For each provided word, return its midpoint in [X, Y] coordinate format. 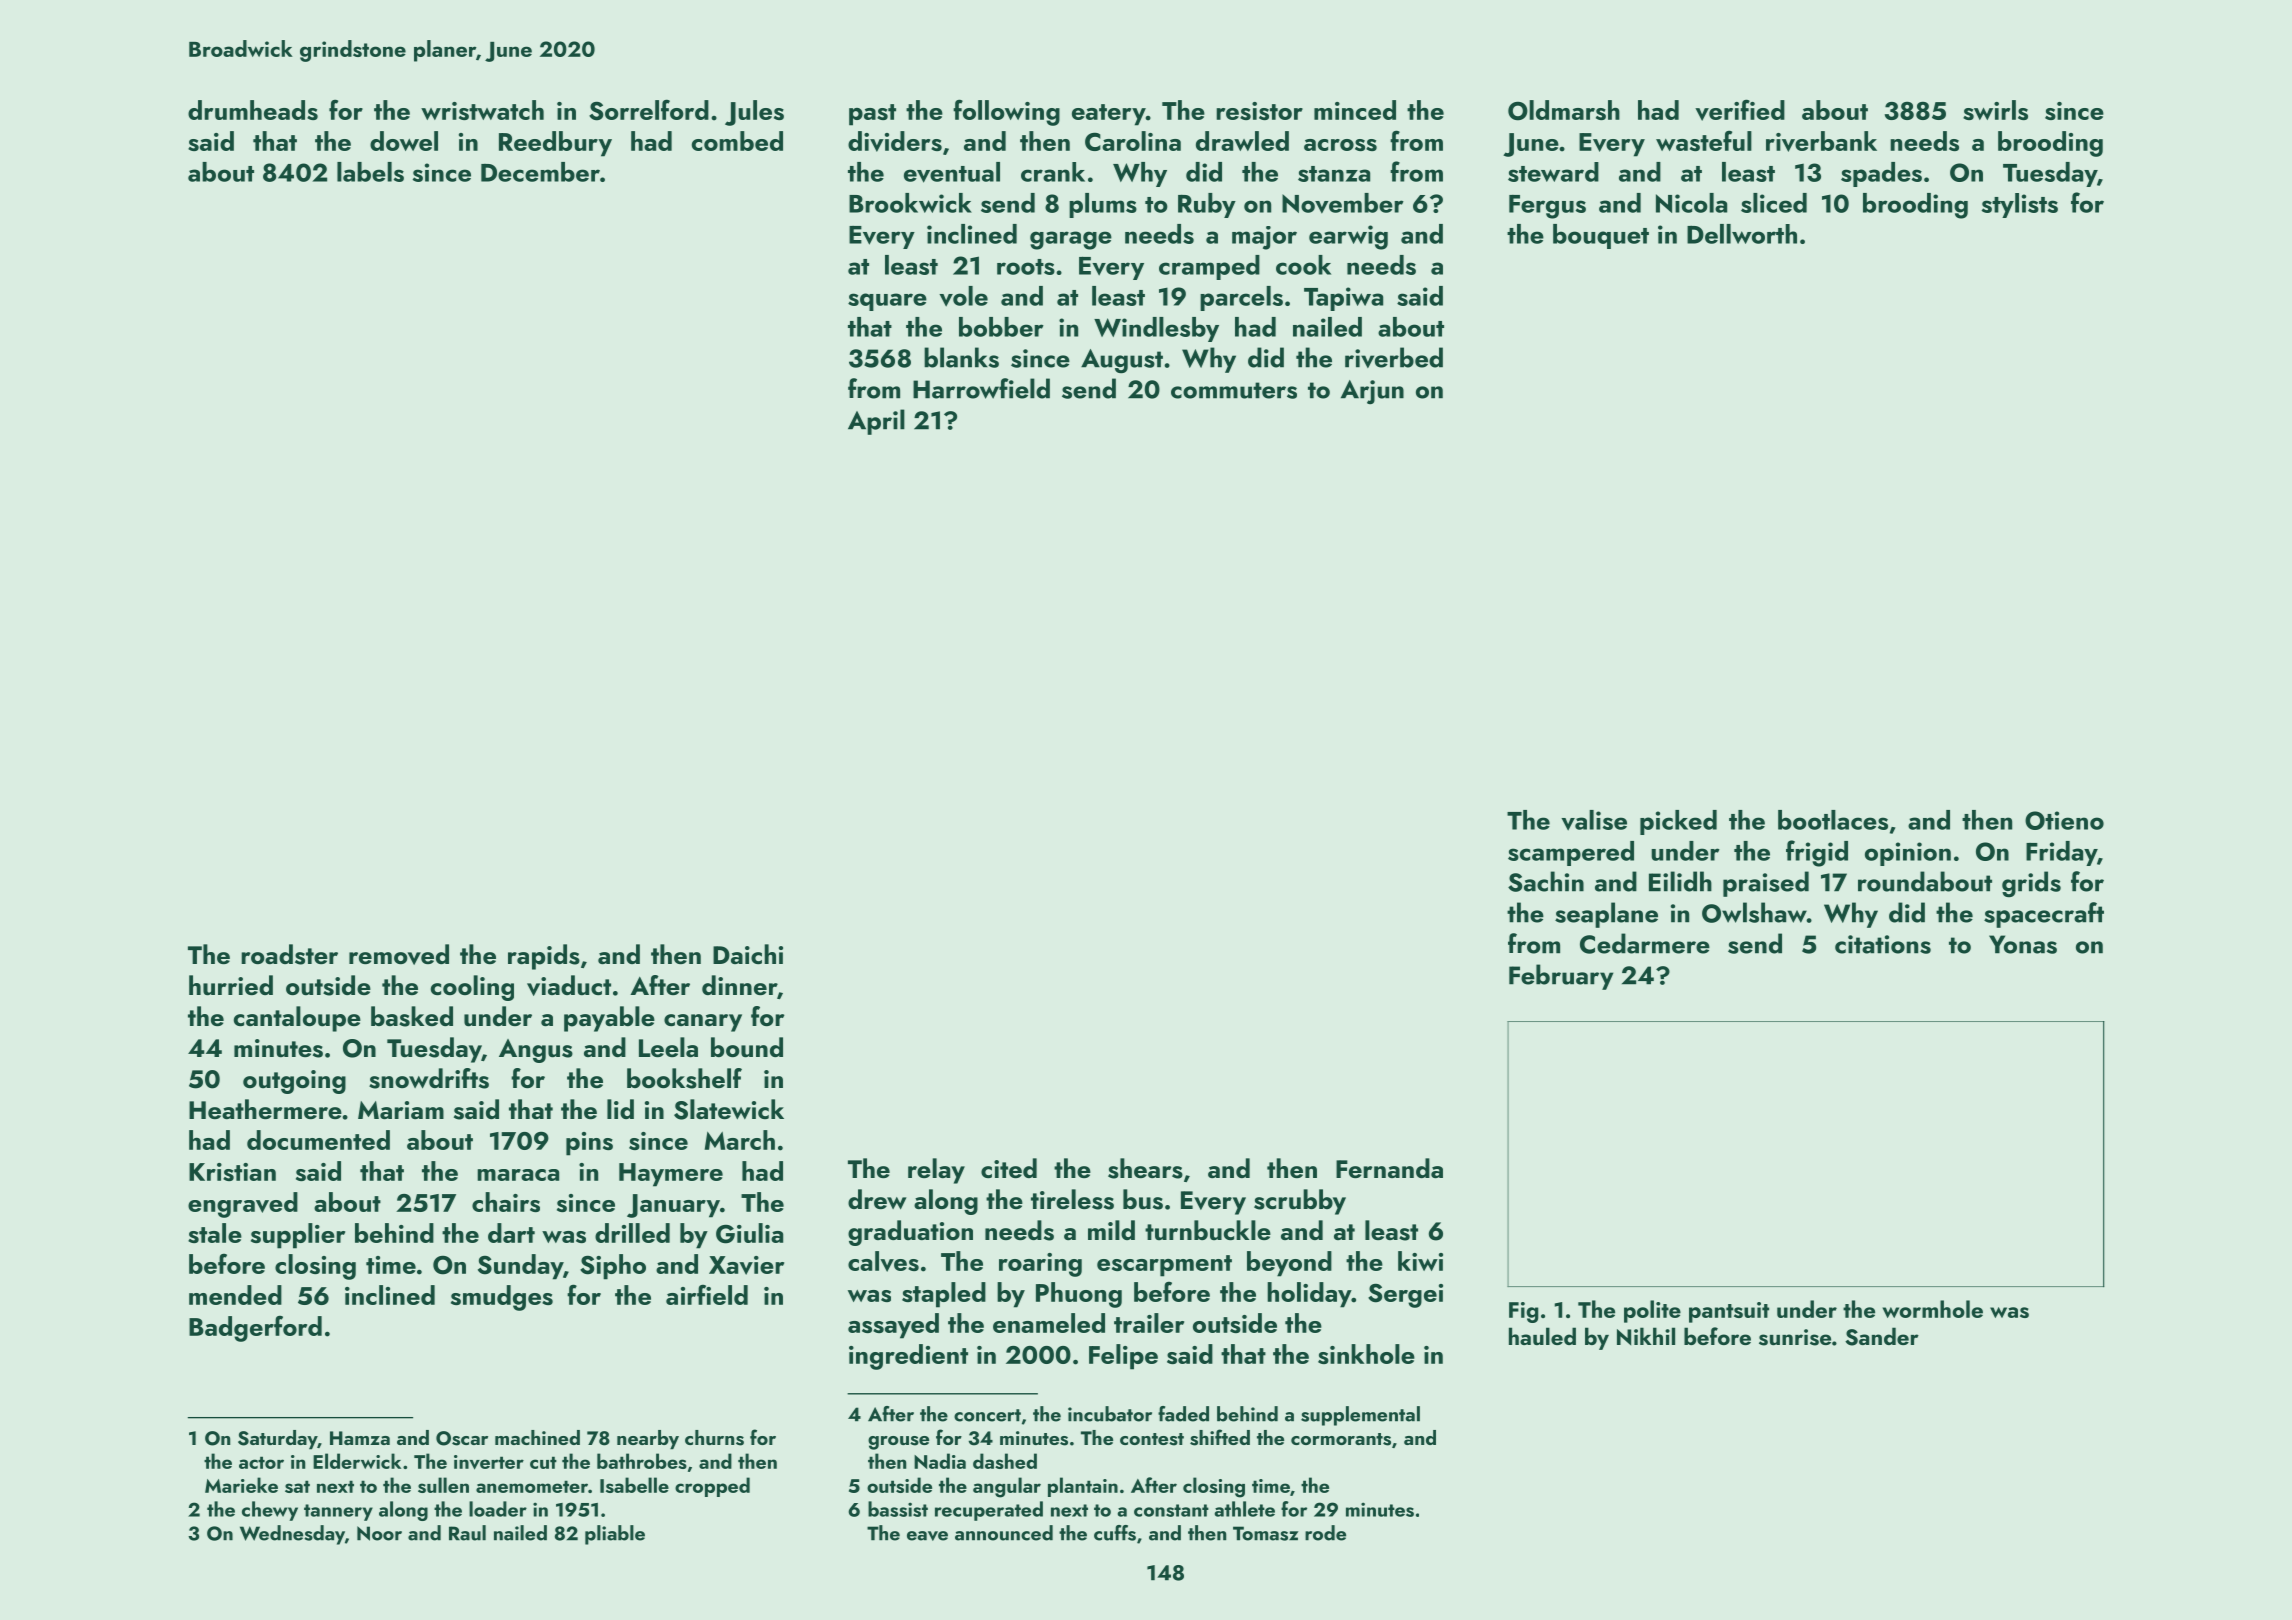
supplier [298, 1236]
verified [1740, 110]
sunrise [1795, 1337]
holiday [1309, 1295]
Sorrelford [649, 110]
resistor [1259, 111]
